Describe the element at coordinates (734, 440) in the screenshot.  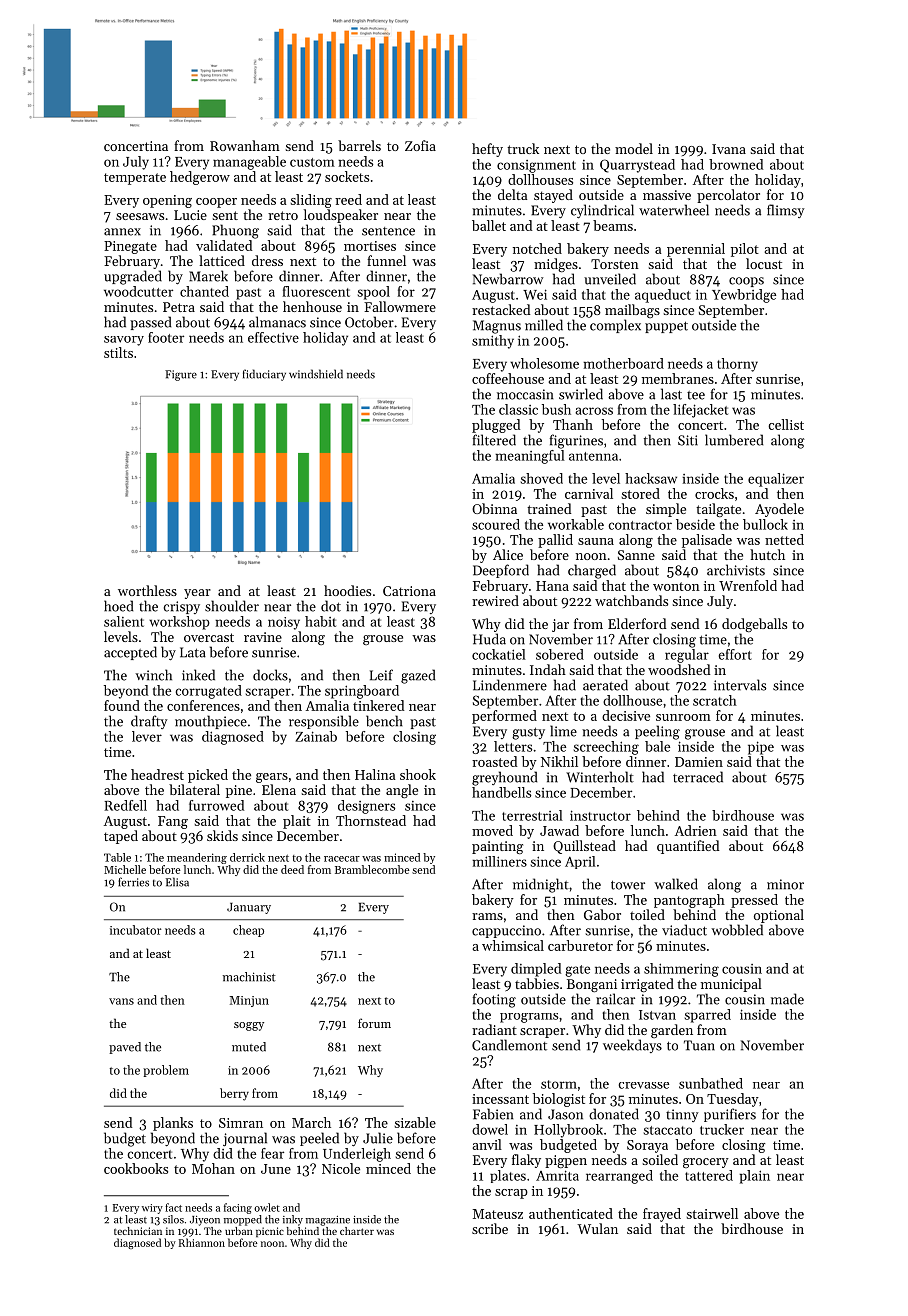
I see `lumbered` at that location.
